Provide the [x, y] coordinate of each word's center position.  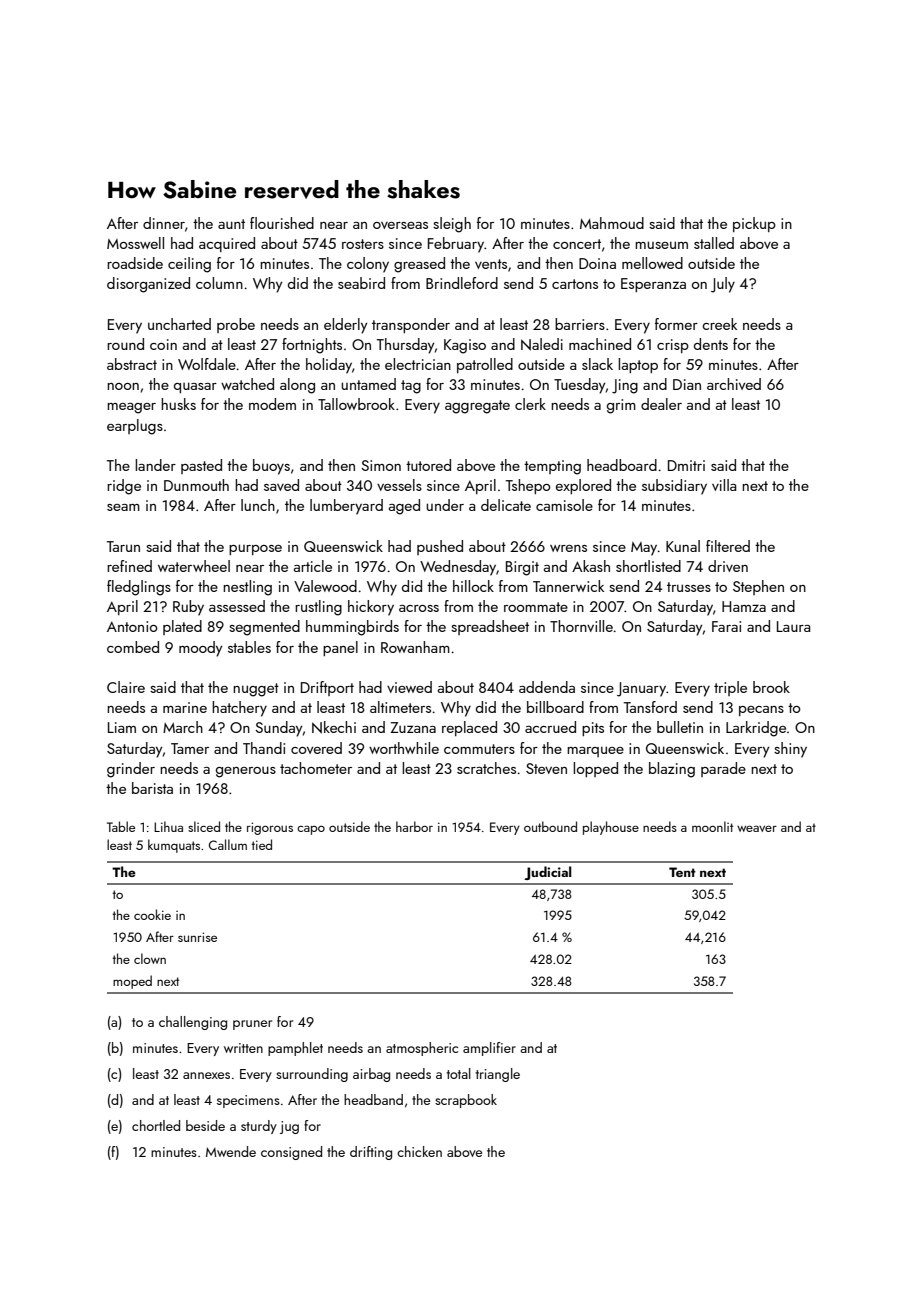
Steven [546, 768]
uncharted [179, 324]
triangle [498, 1075]
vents [491, 264]
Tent [682, 872]
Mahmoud [612, 223]
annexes [206, 1075]
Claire [126, 687]
